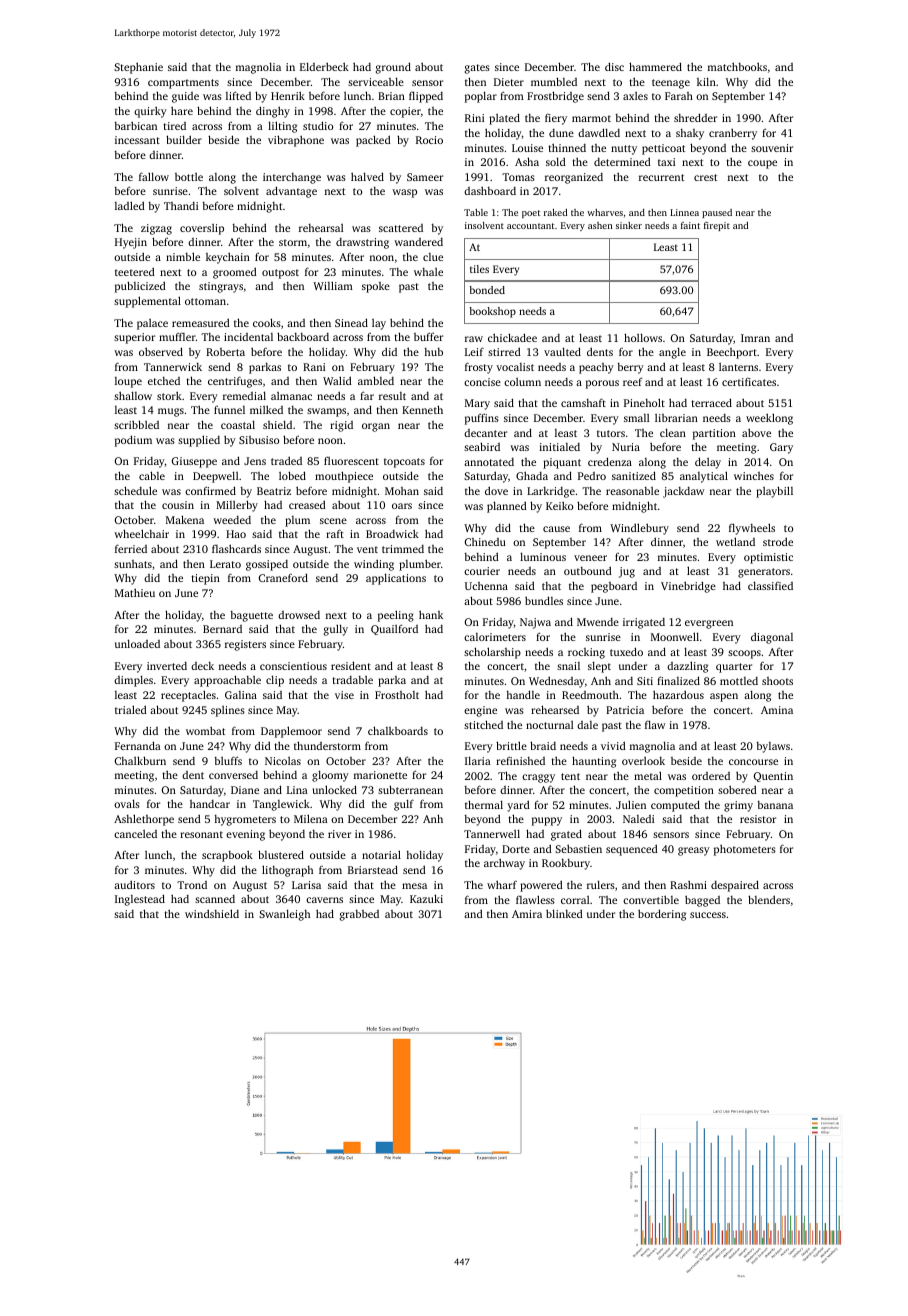 The width and height of the page is (908, 1316). Describe the element at coordinates (284, 915) in the page. I see `Swanleigh` at that location.
